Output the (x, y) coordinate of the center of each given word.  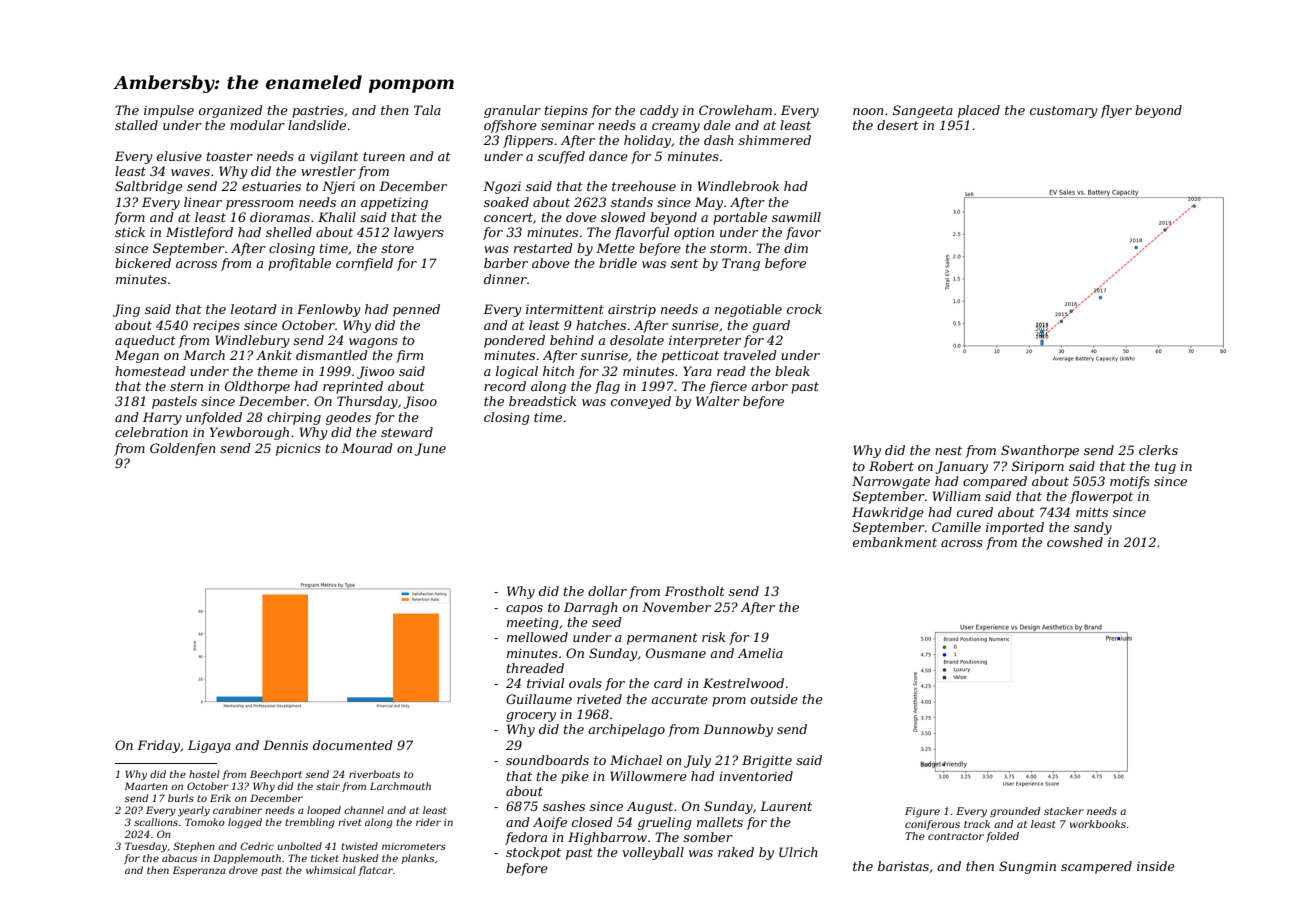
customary (1064, 112)
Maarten (146, 786)
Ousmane (676, 653)
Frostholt (695, 591)
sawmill (796, 217)
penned (416, 310)
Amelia (760, 653)
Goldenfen (182, 449)
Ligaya (209, 746)
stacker (1064, 811)
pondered (514, 341)
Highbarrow (607, 838)
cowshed (1075, 542)
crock (804, 309)
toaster (230, 156)
